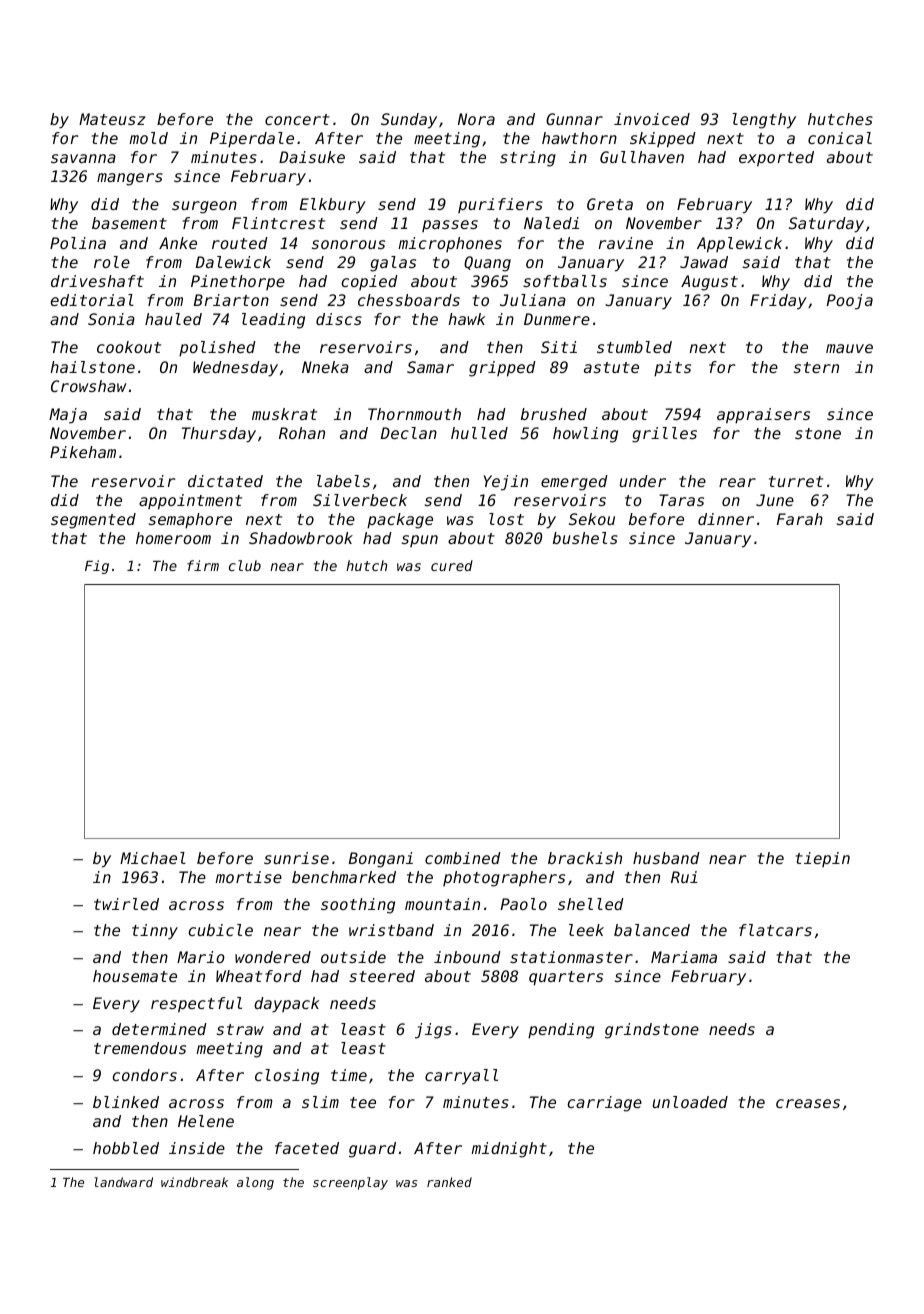 This screenshot has height=1314, width=924. I want to click on Gunnar, so click(574, 119).
